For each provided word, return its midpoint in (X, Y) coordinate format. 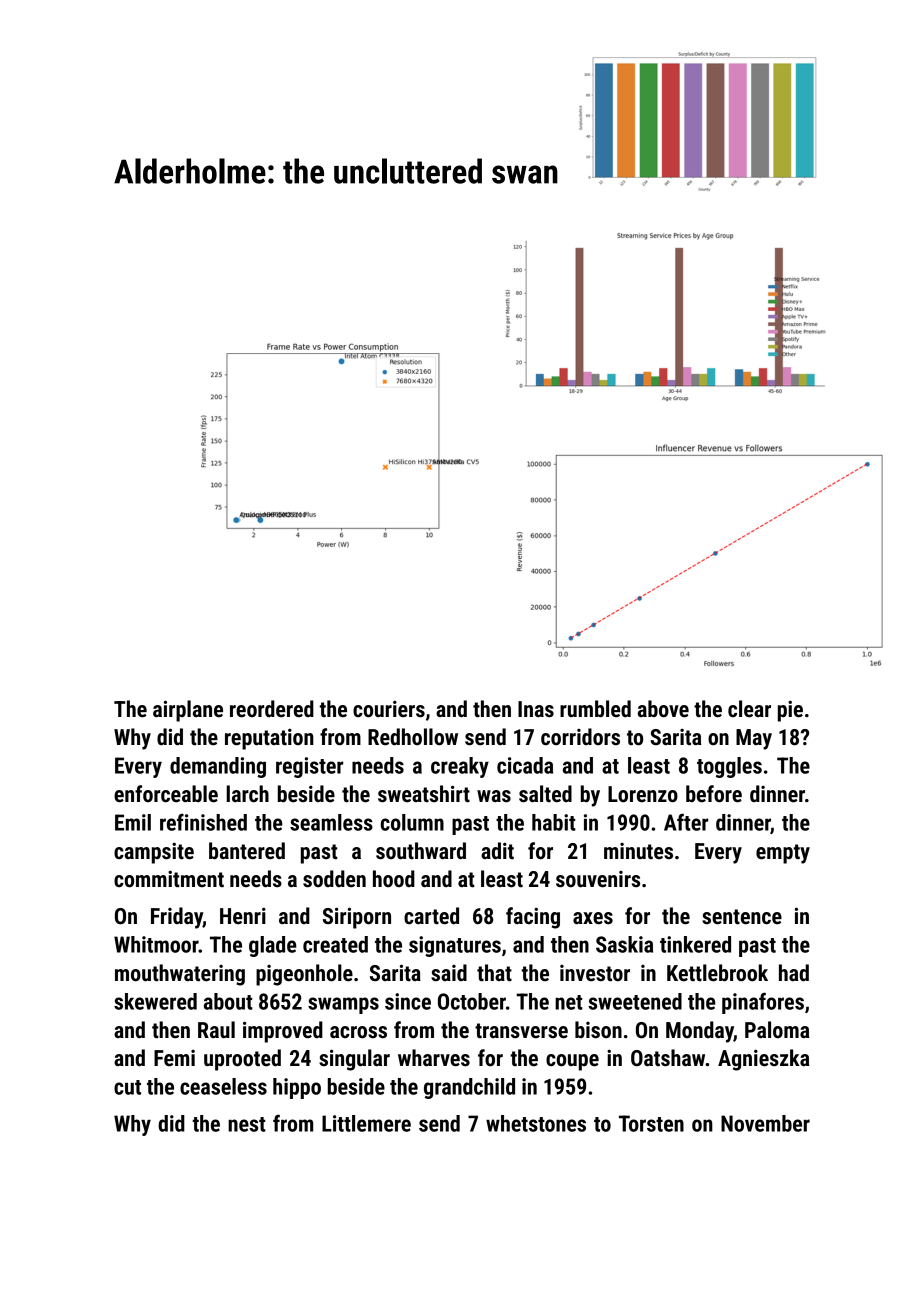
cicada (525, 765)
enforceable (166, 794)
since (408, 1001)
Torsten (651, 1123)
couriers (389, 709)
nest (247, 1124)
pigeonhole (304, 975)
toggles (729, 767)
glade (273, 946)
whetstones (536, 1123)
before (714, 794)
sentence (742, 917)
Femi (174, 1058)
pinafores (763, 1003)
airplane (188, 711)
